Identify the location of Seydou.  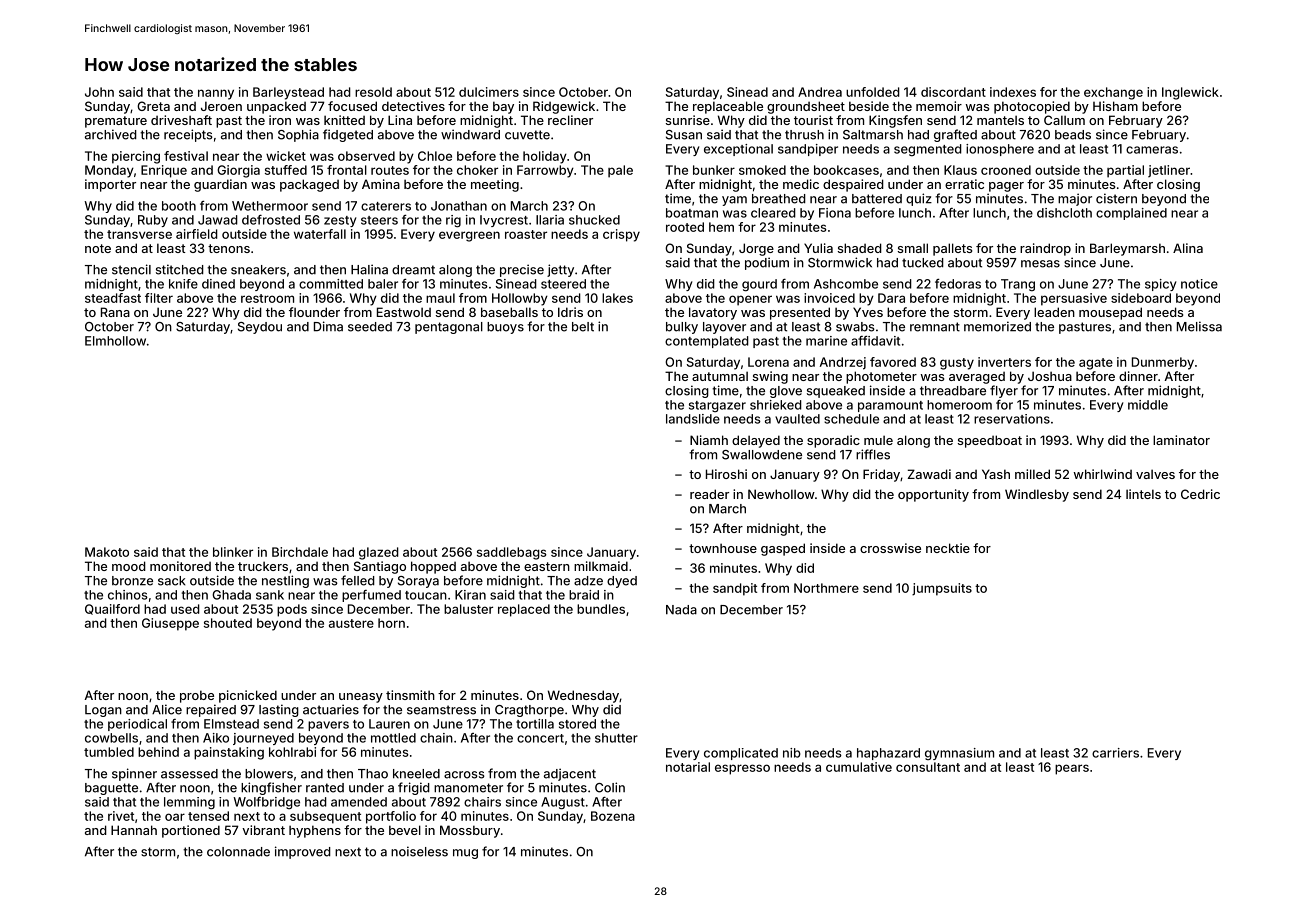
(260, 328).
